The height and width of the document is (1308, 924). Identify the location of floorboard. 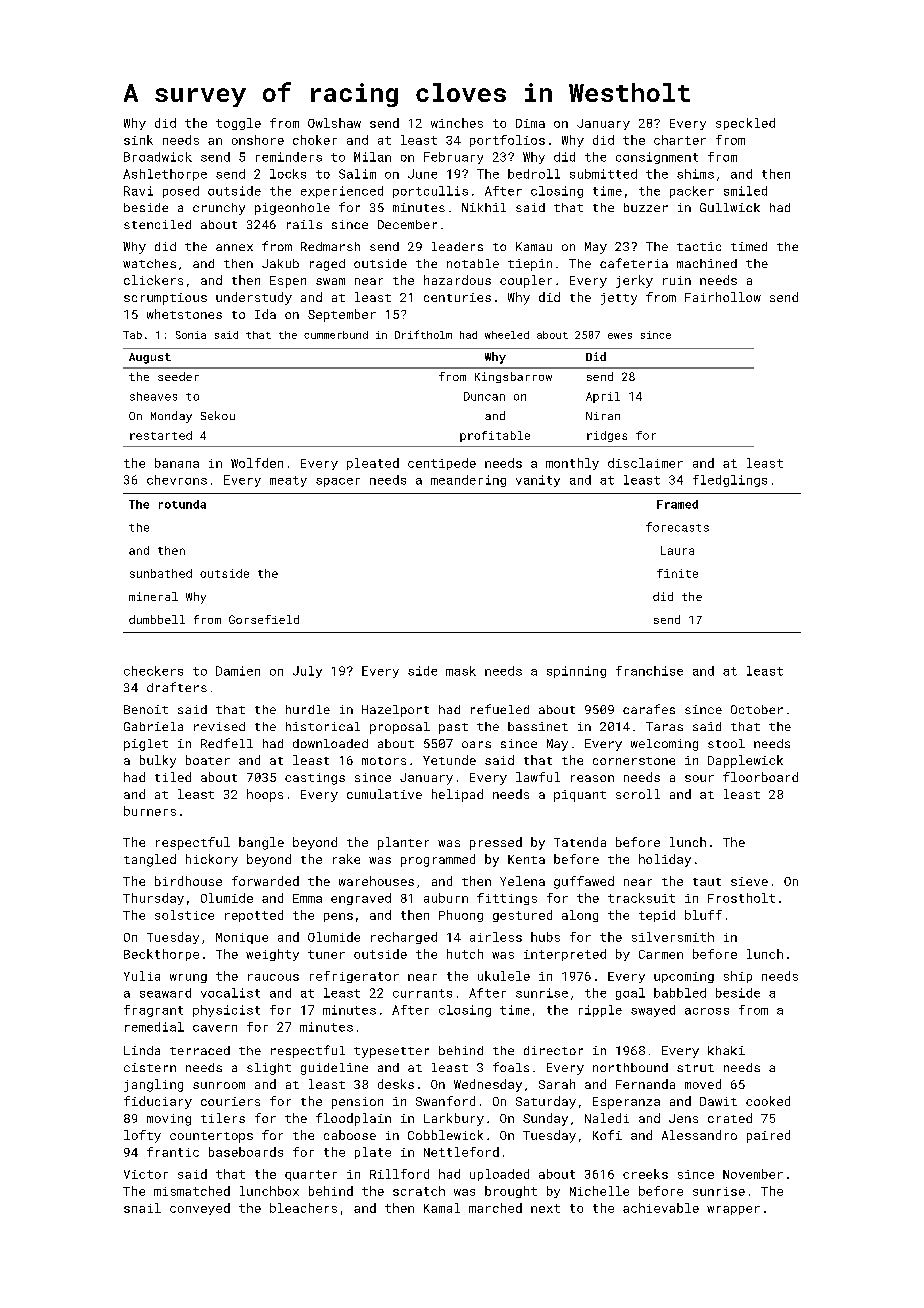
(760, 777).
